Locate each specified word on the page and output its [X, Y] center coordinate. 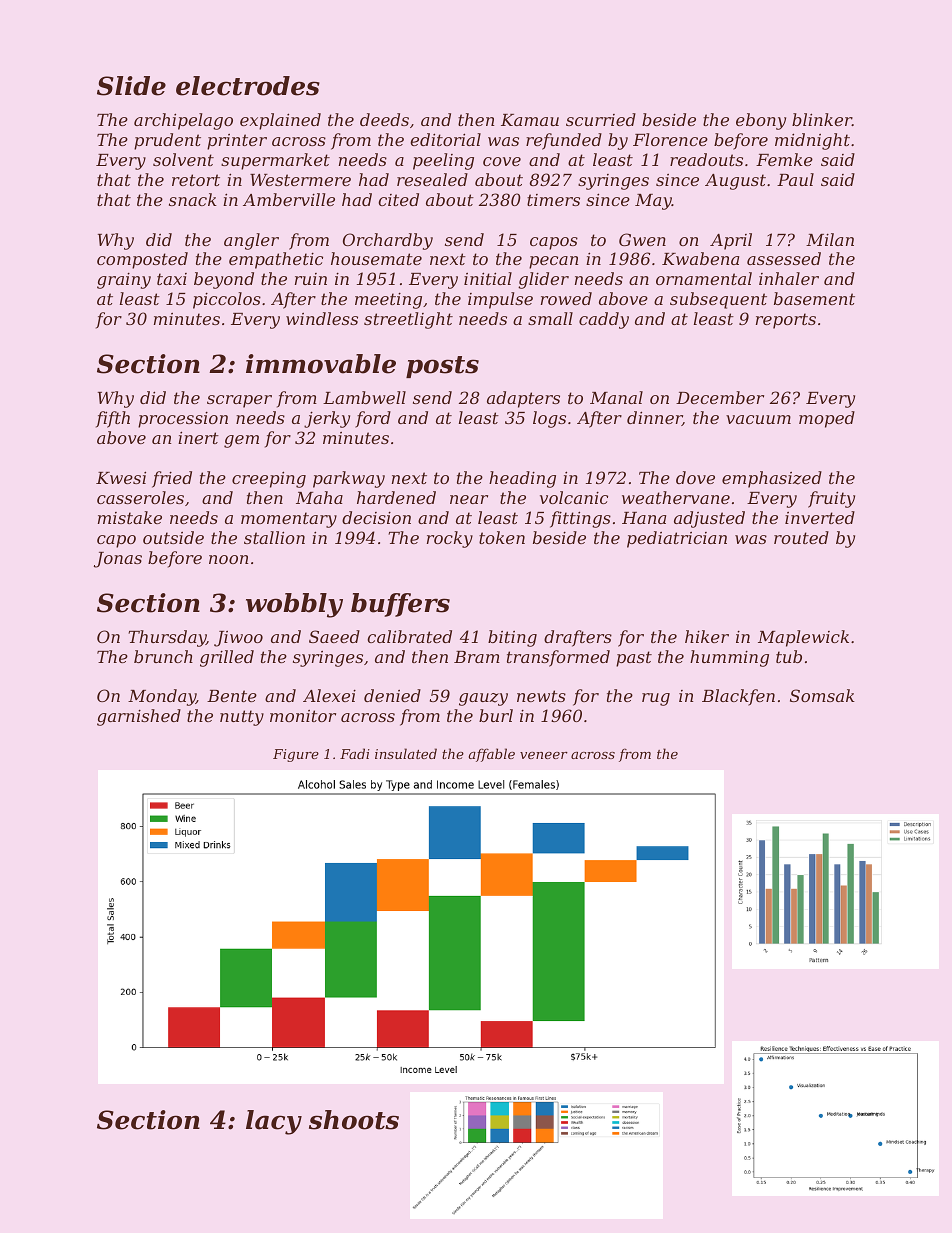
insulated [406, 753]
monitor [303, 716]
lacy [274, 1122]
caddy [604, 320]
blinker [822, 119]
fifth [113, 419]
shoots [354, 1120]
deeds [384, 119]
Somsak [822, 695]
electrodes [248, 86]
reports [786, 321]
